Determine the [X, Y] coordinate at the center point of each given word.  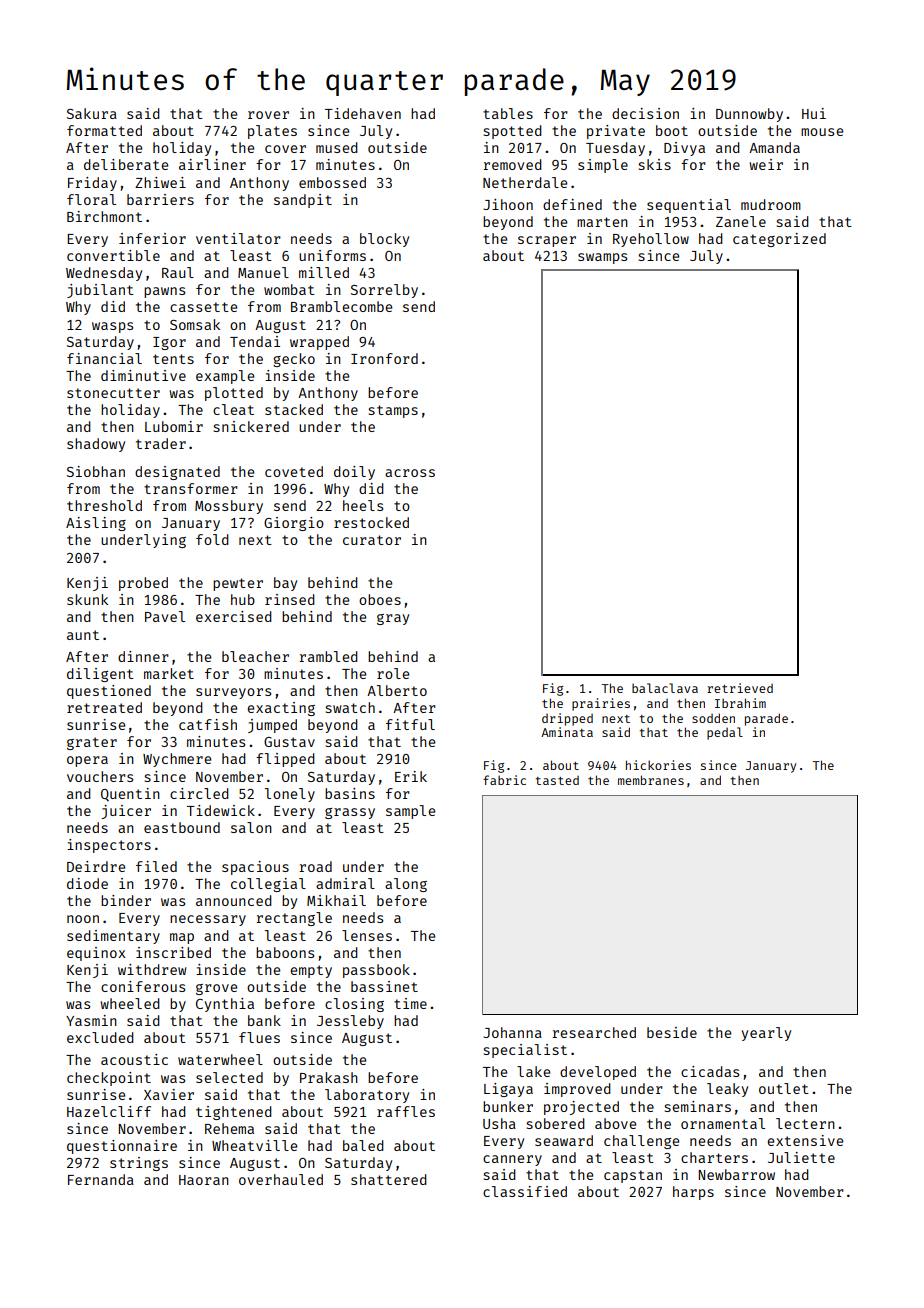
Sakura [92, 113]
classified [525, 1191]
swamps [602, 258]
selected [229, 1077]
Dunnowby [749, 115]
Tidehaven [363, 113]
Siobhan [96, 471]
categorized [779, 240]
